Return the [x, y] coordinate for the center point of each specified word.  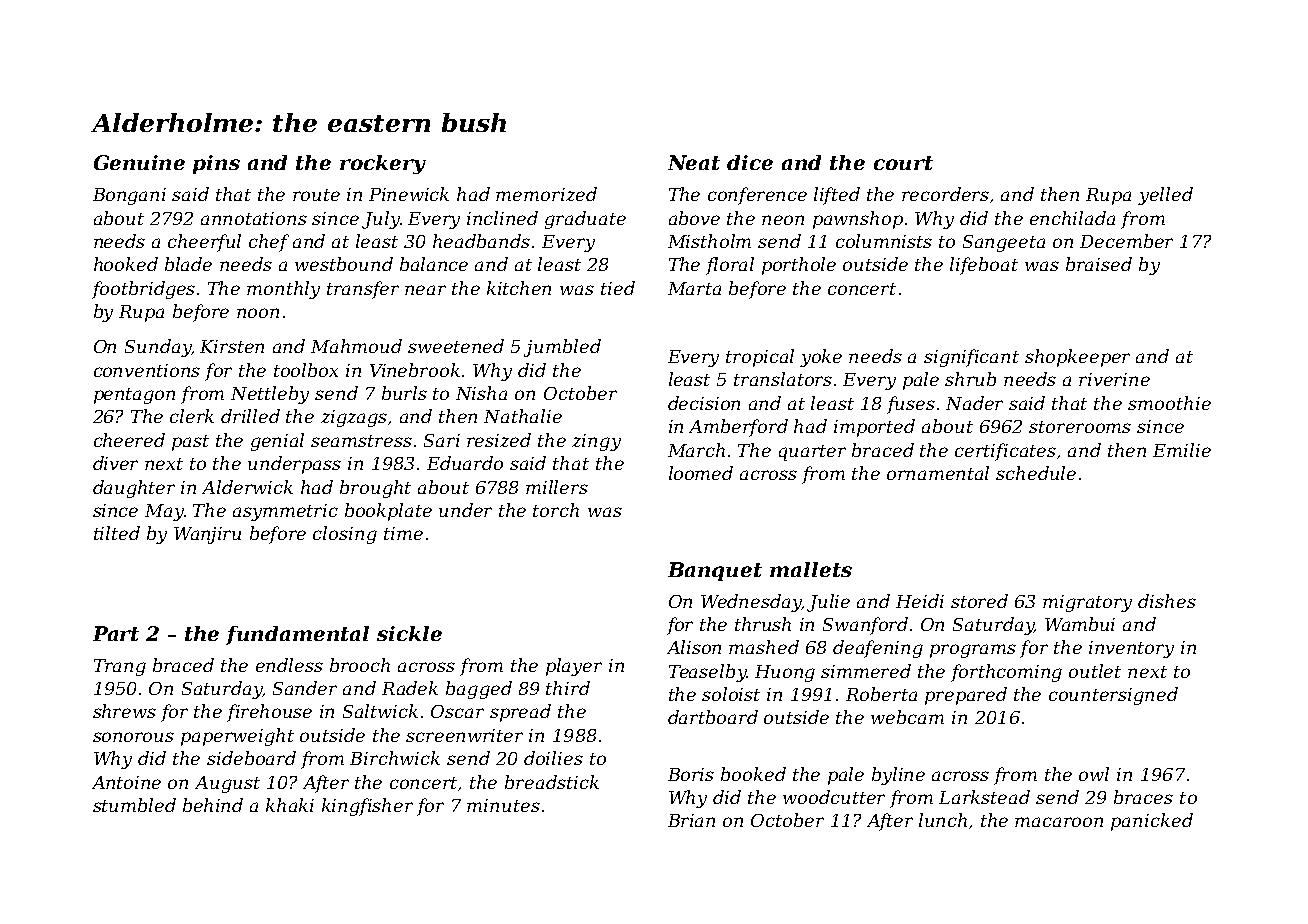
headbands [481, 241]
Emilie [1182, 450]
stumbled [134, 805]
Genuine [139, 162]
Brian [691, 820]
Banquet [715, 571]
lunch [943, 820]
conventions [147, 370]
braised [1099, 264]
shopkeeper [1077, 358]
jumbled [562, 348]
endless [289, 665]
